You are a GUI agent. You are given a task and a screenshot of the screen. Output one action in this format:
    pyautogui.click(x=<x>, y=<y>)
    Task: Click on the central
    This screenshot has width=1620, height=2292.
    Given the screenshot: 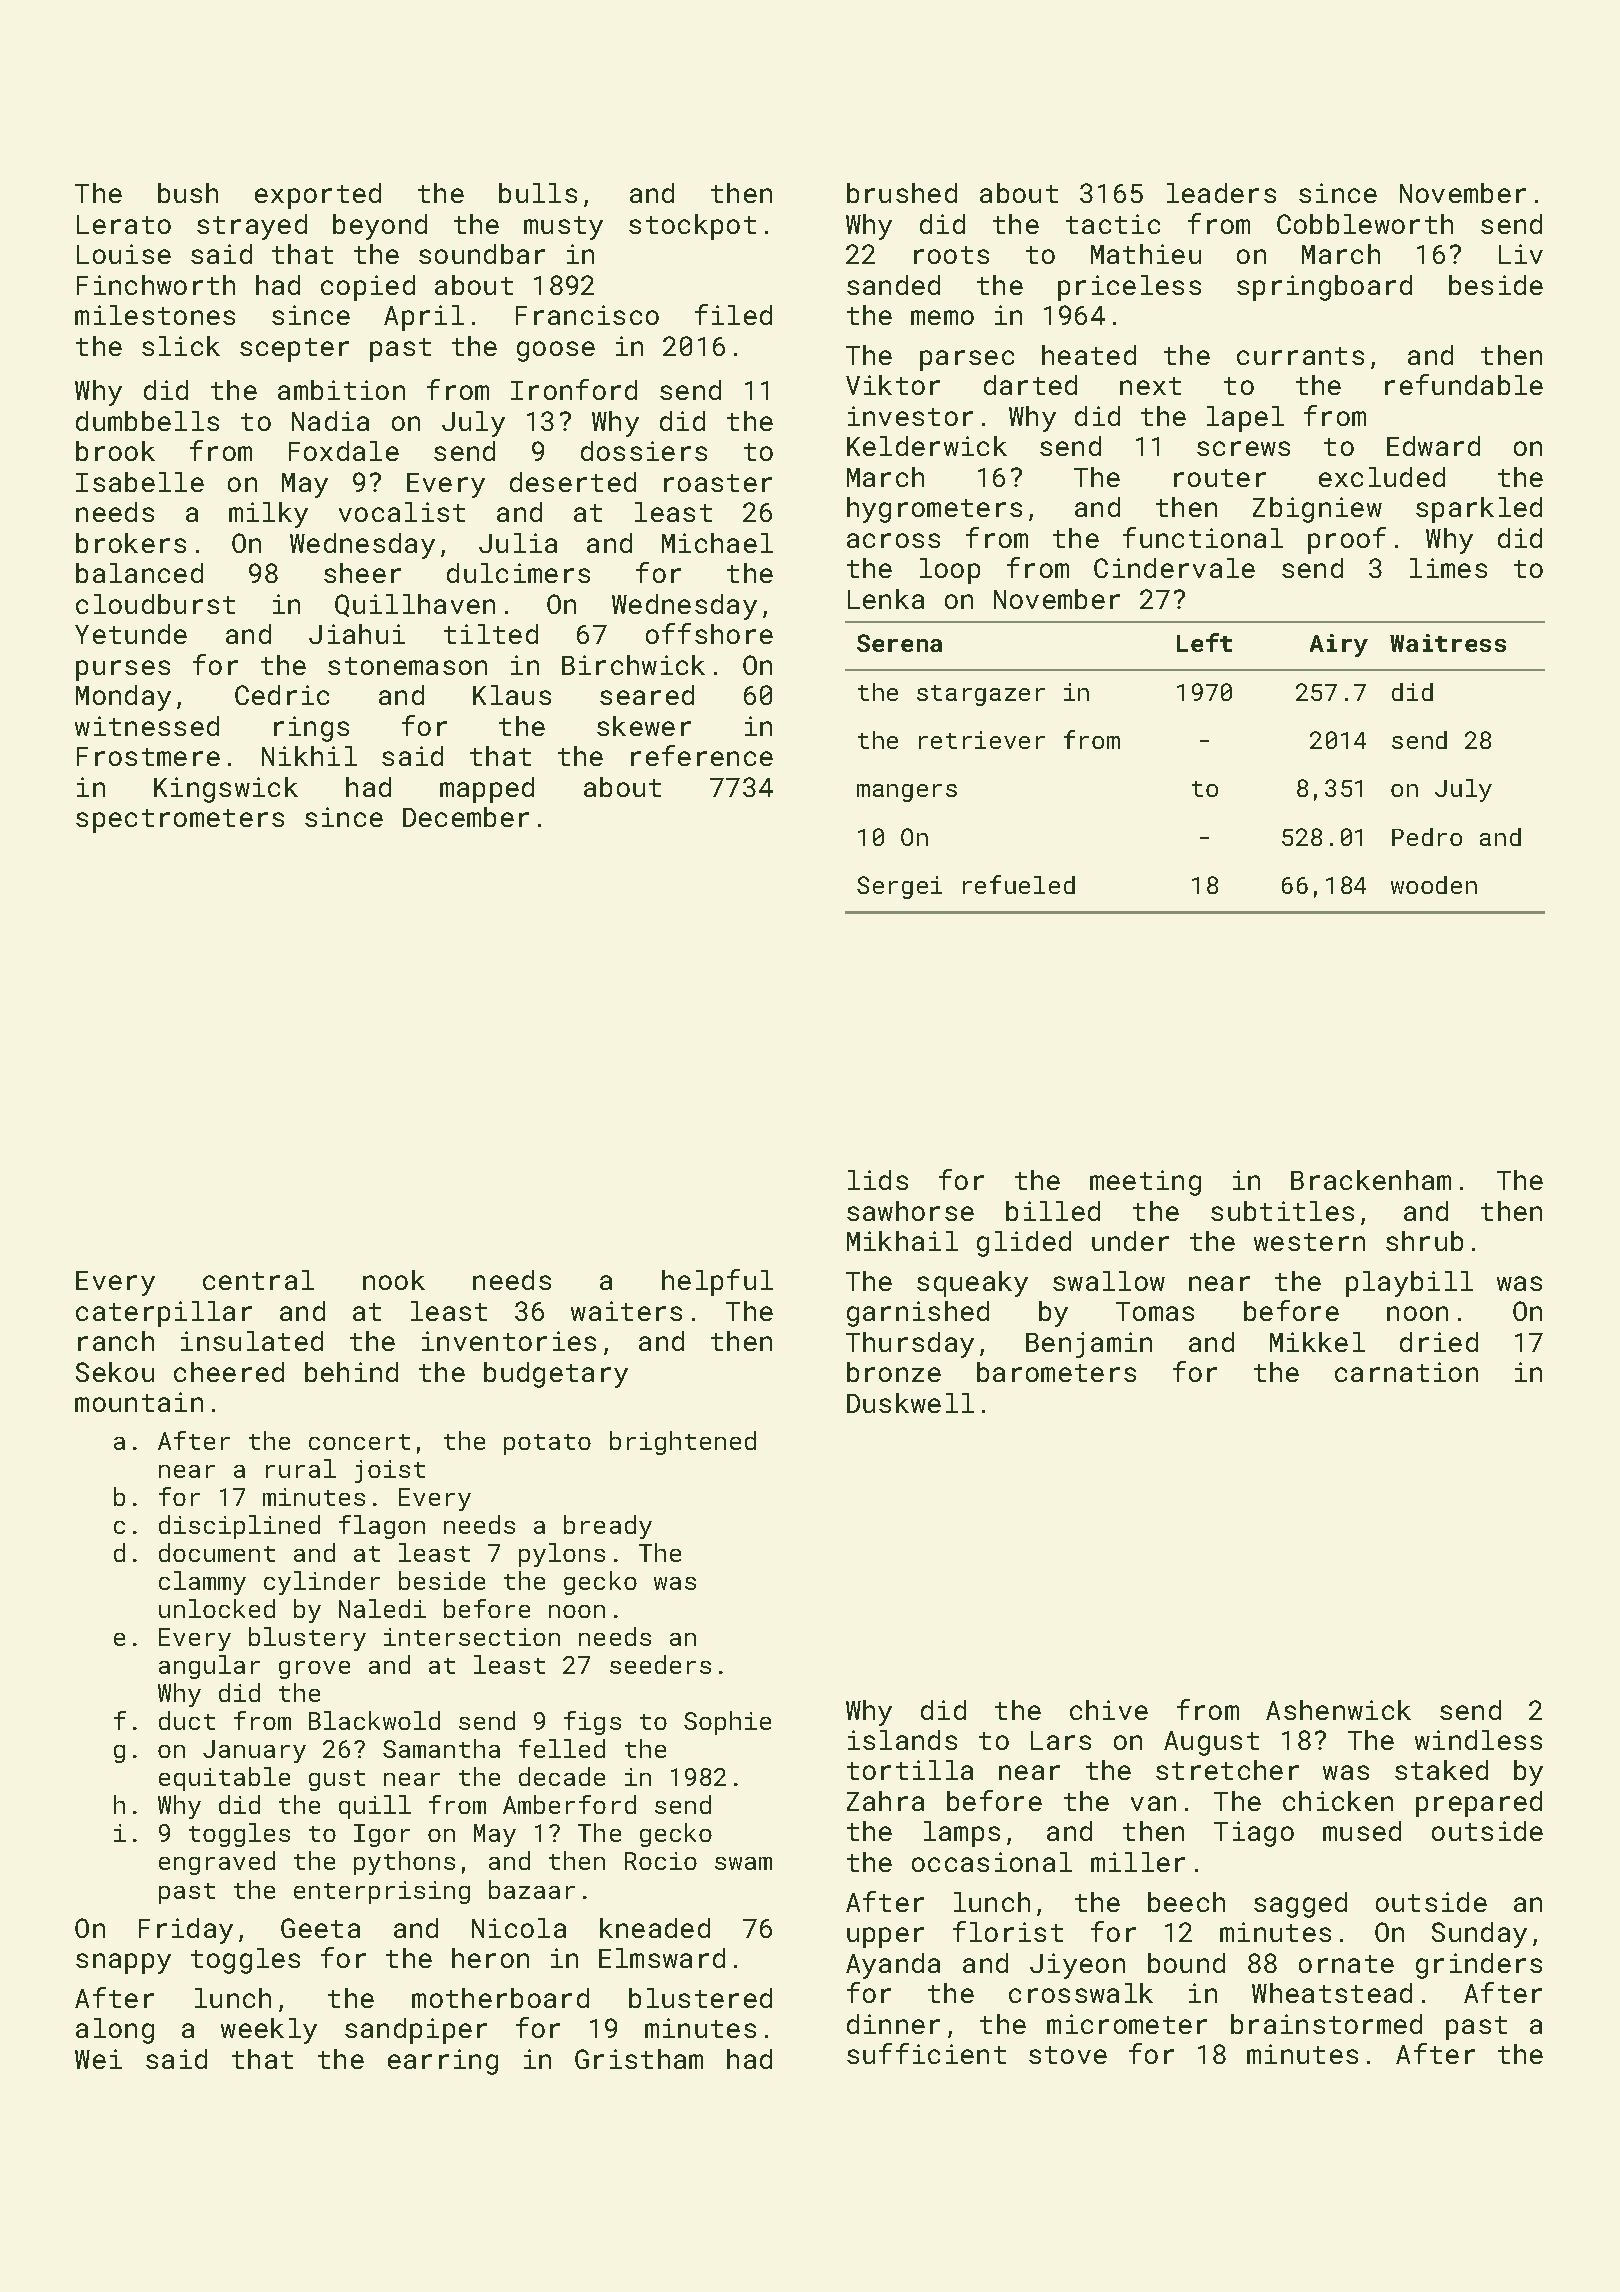 What is the action you would take?
    pyautogui.click(x=258, y=1280)
